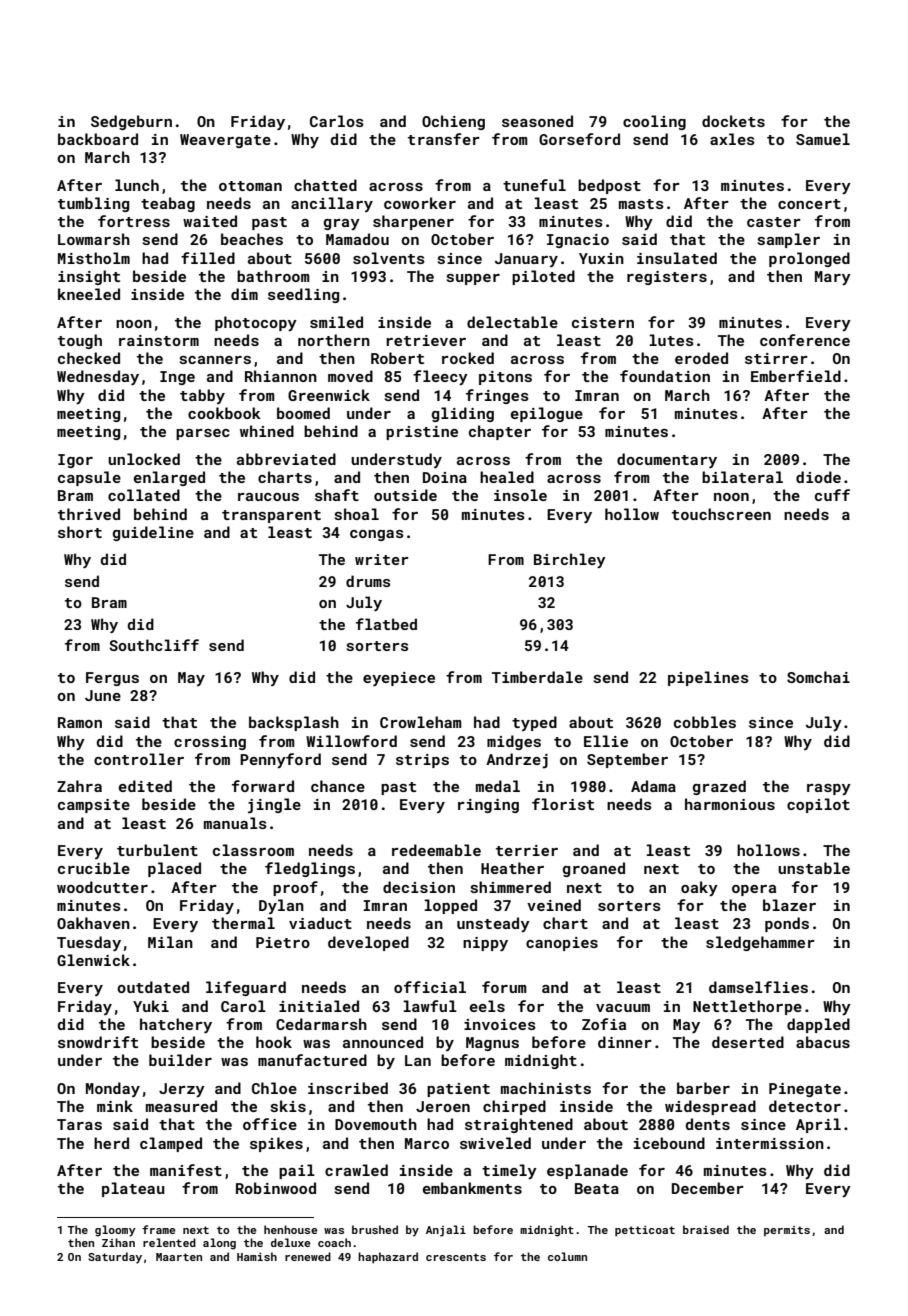 This page has height=1316, width=908. Describe the element at coordinates (829, 789) in the page. I see `raspy` at that location.
